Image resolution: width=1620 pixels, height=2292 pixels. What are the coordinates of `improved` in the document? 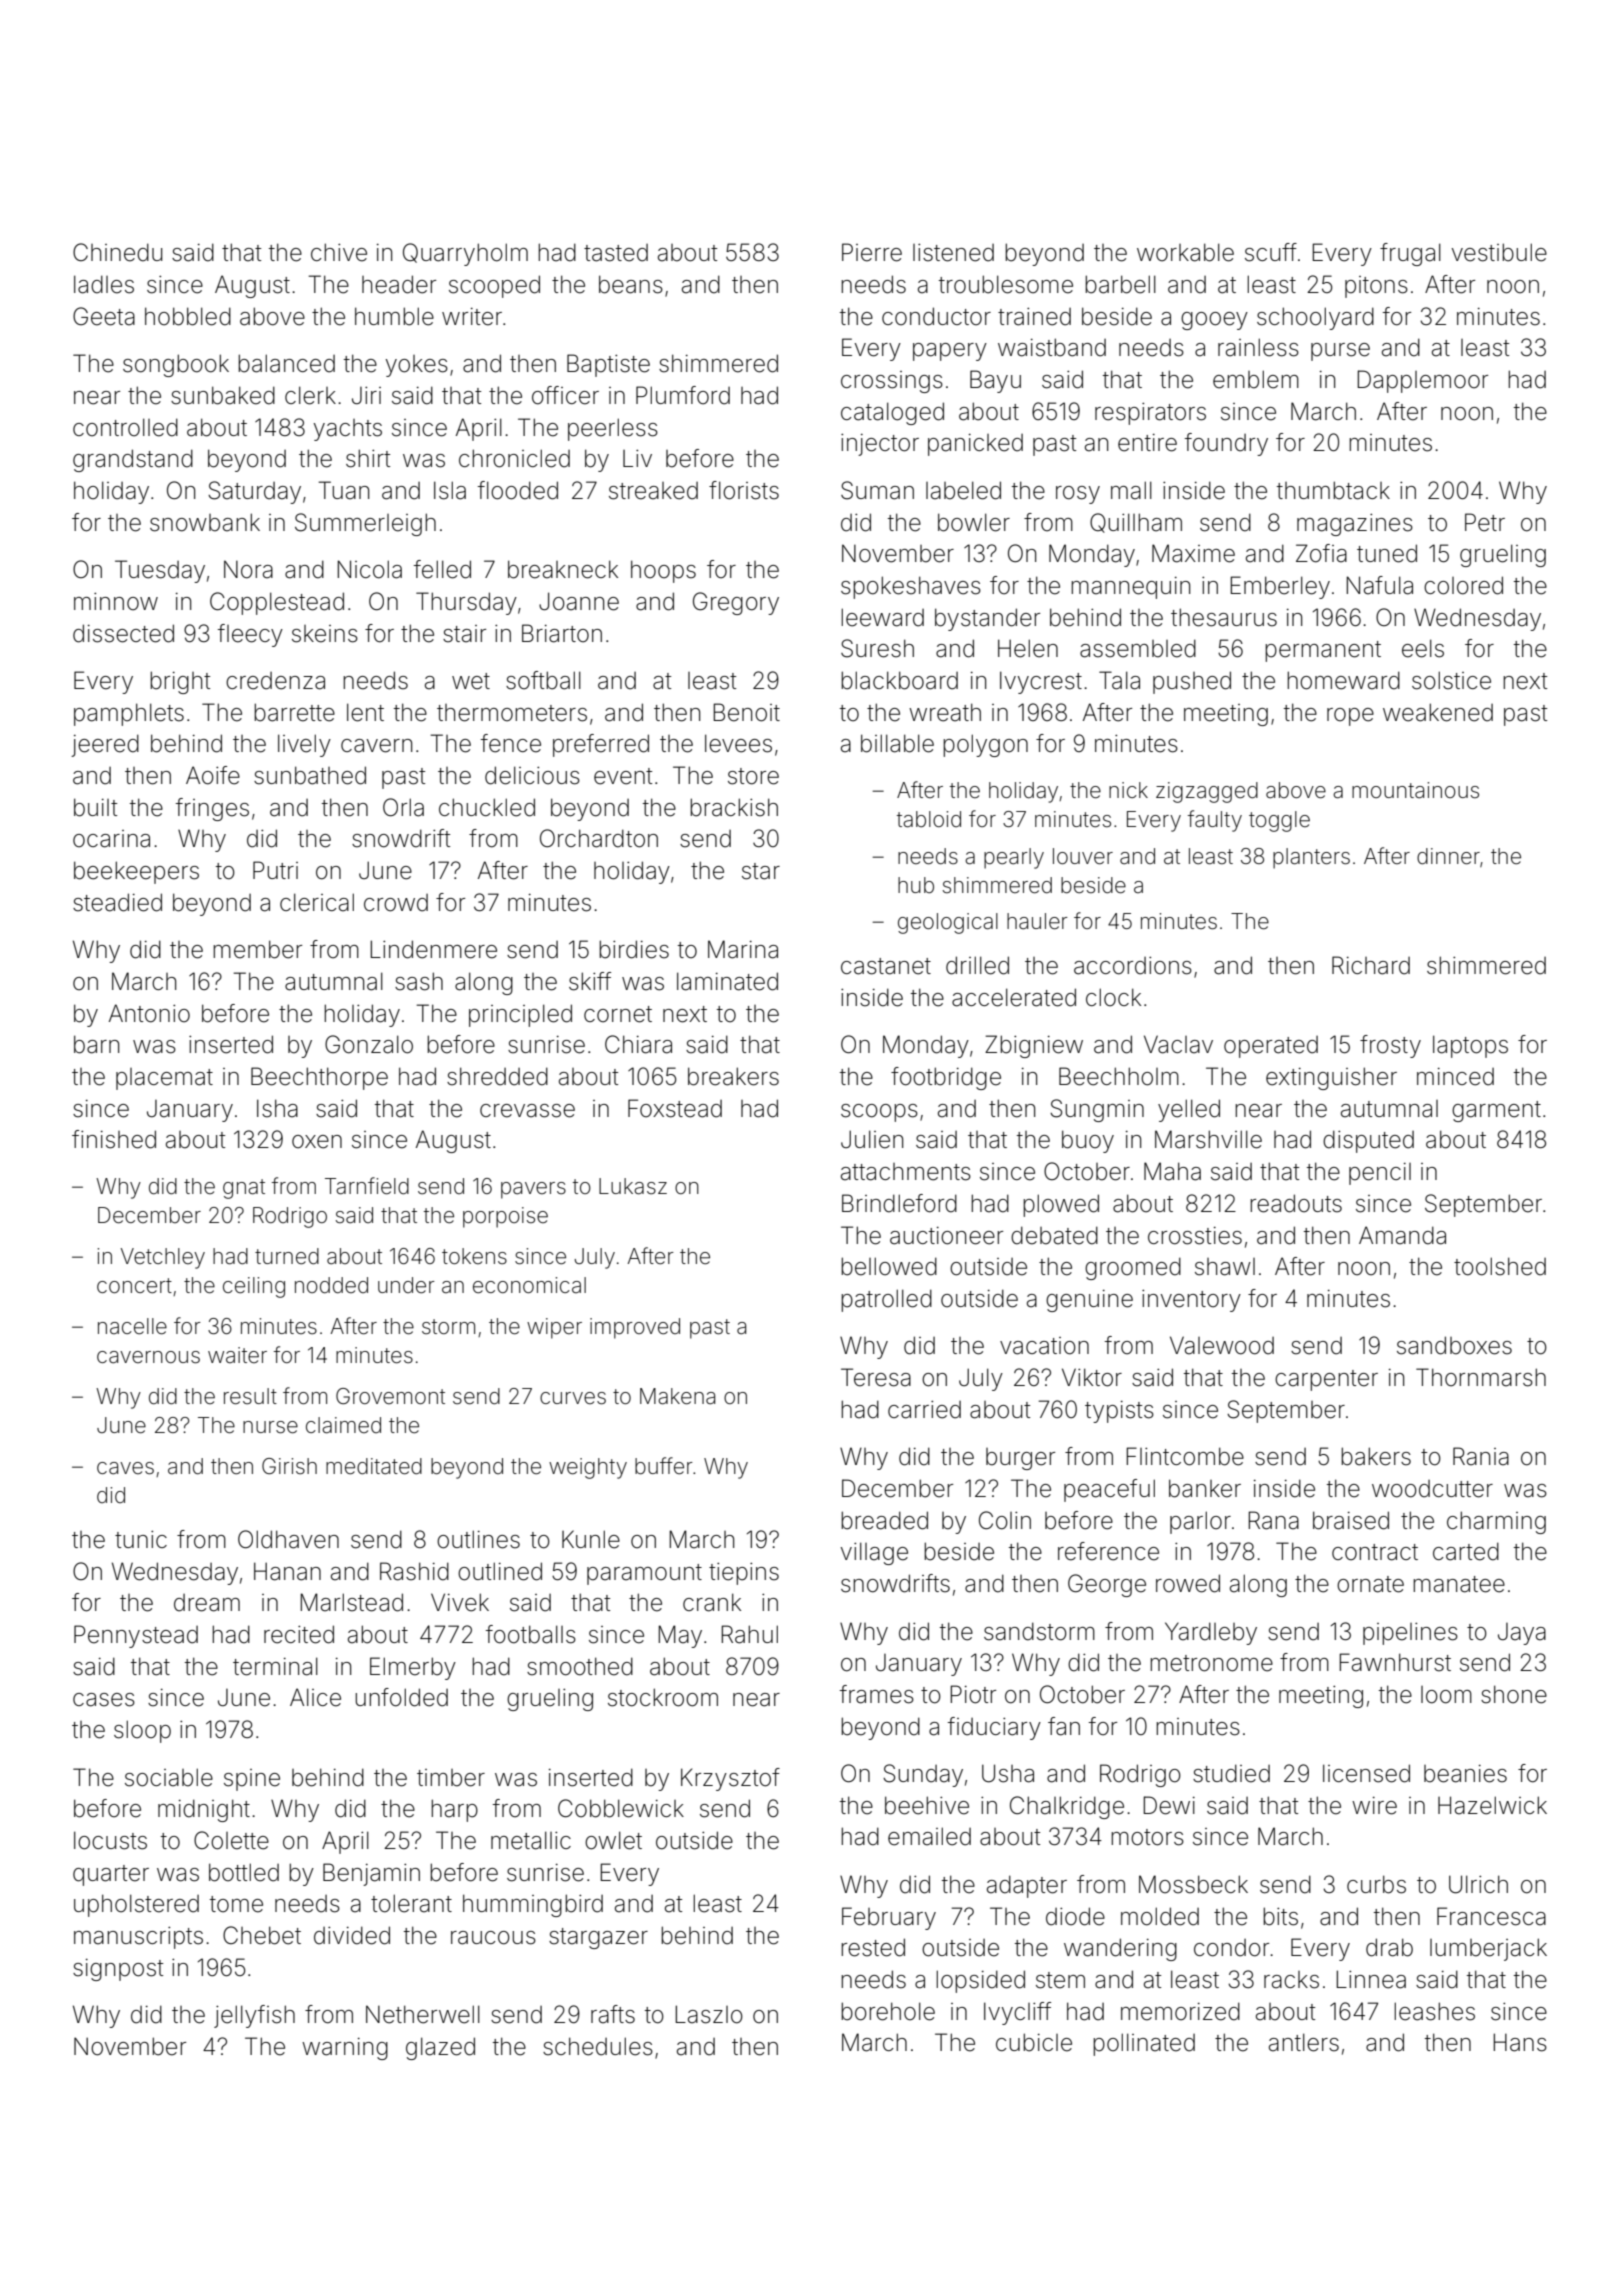 It's located at (635, 1328).
